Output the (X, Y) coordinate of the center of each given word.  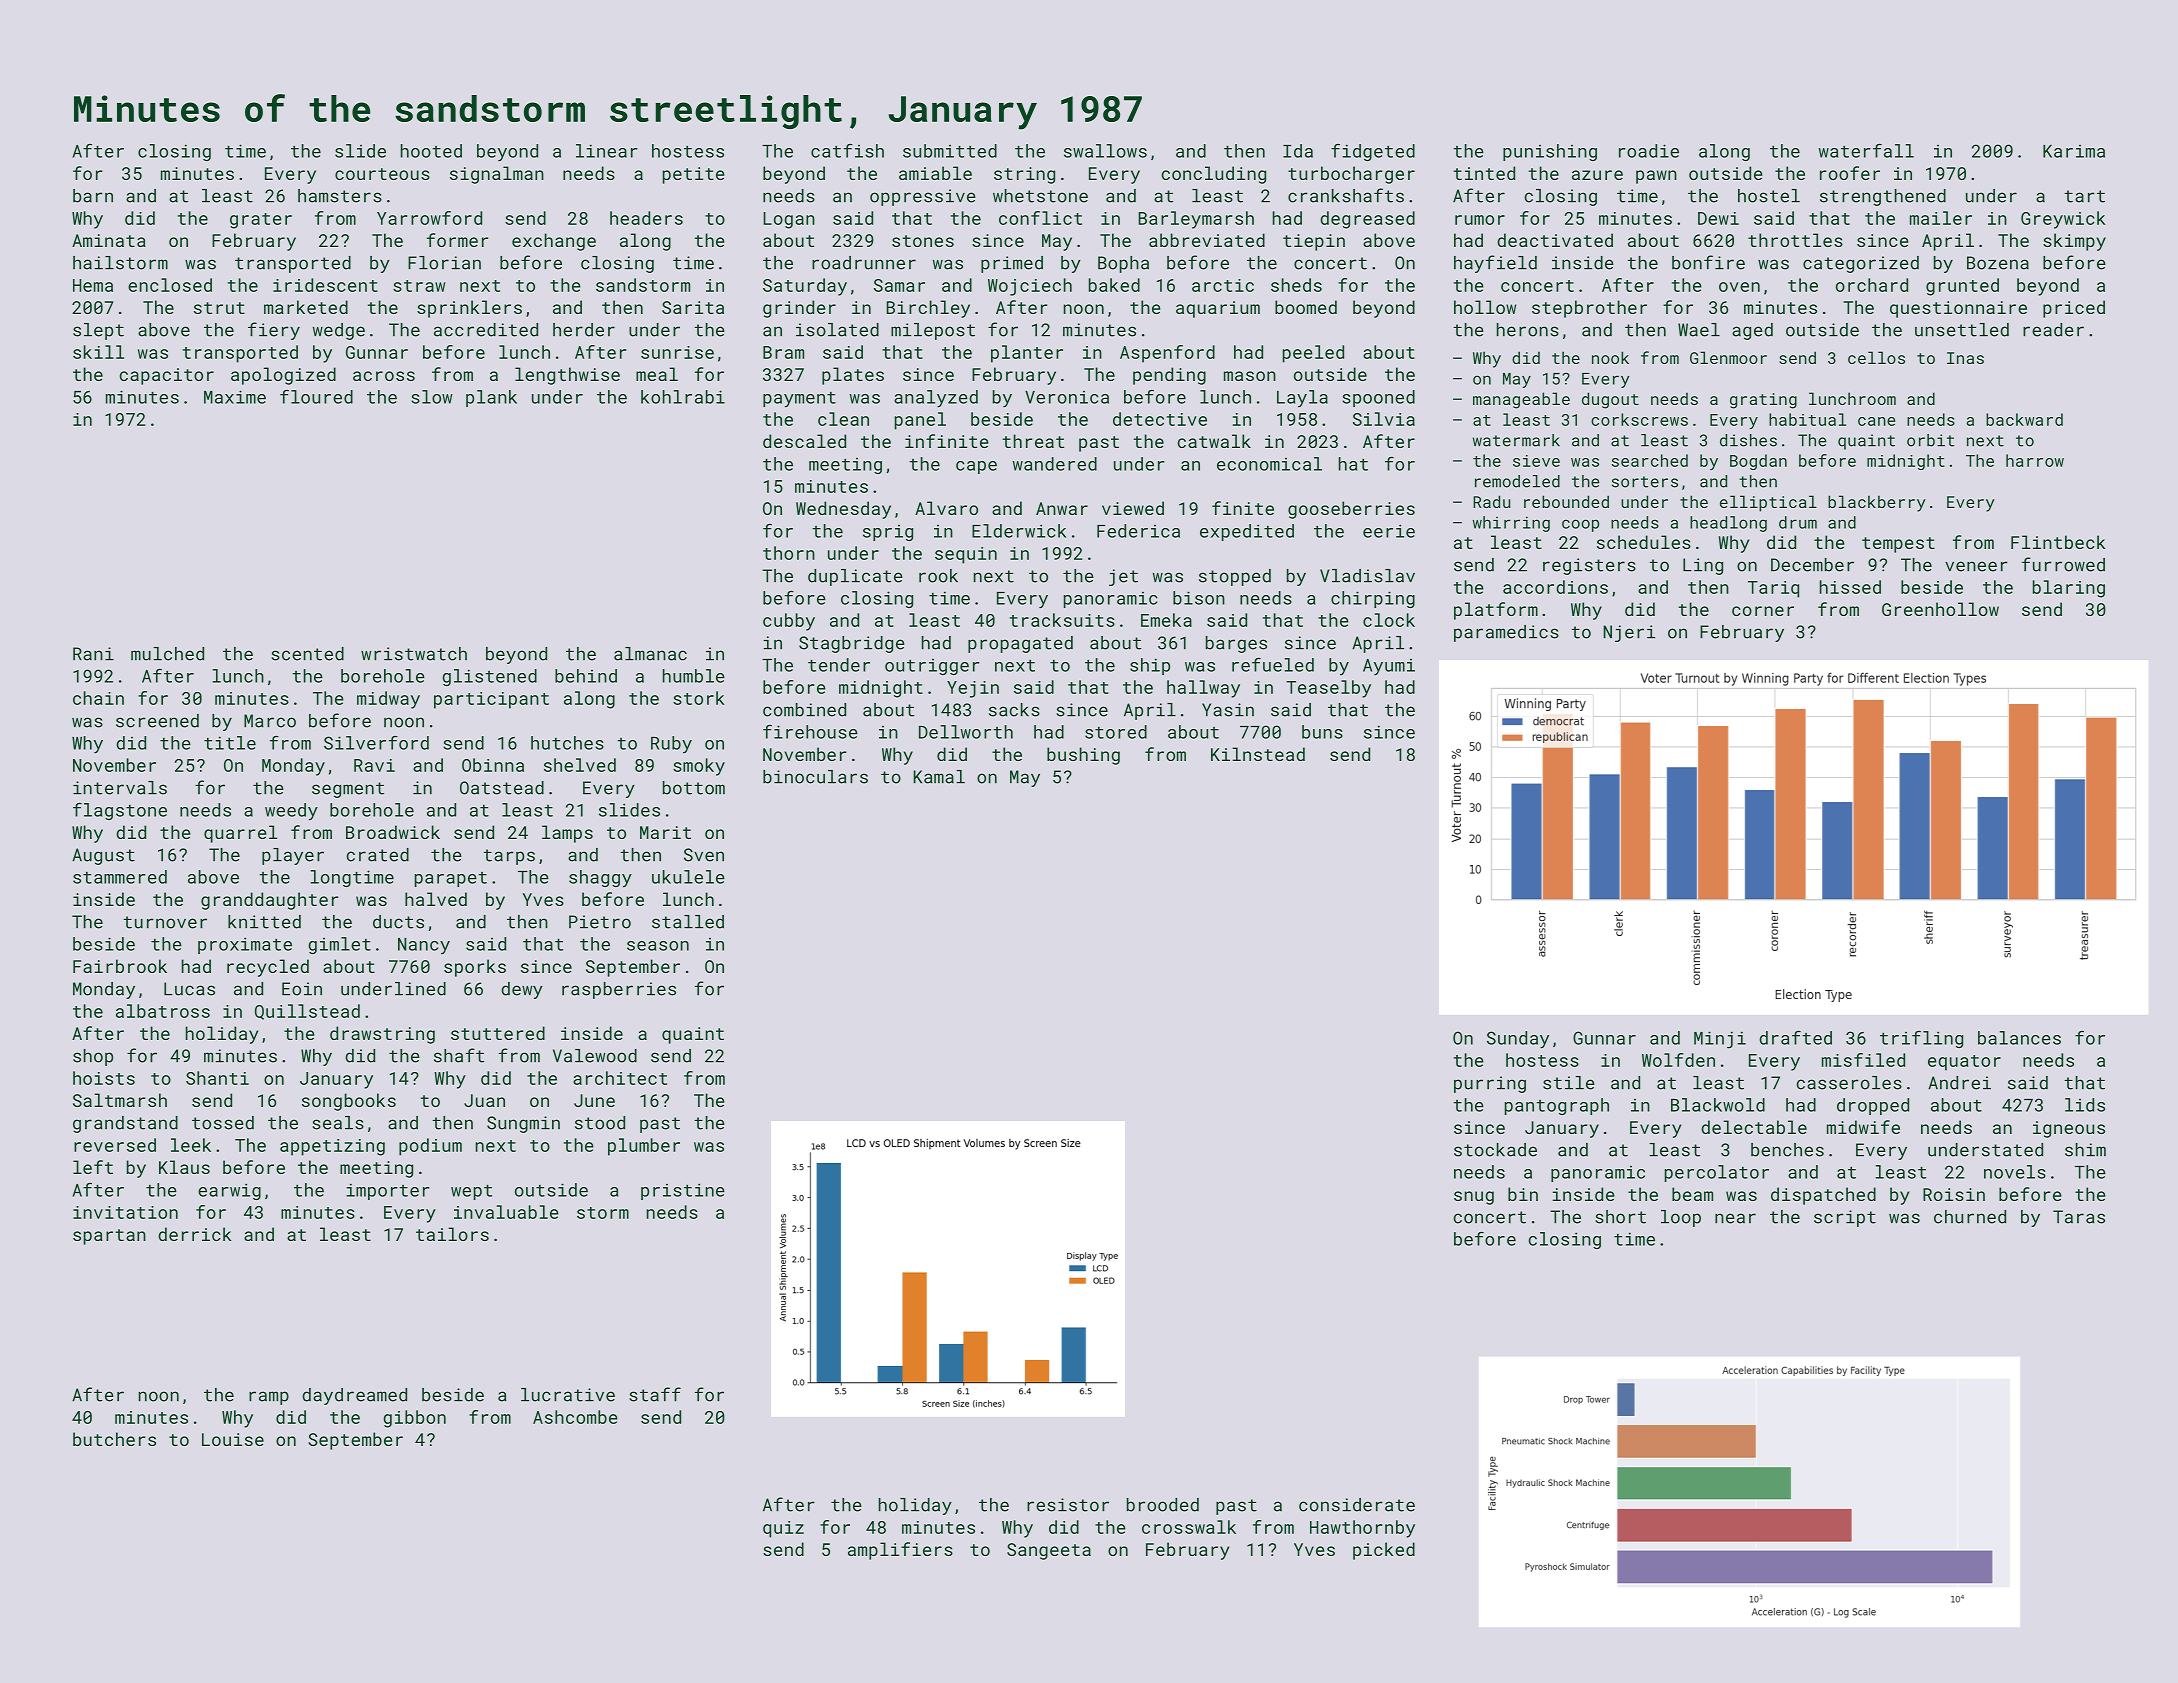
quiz (783, 1529)
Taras (2079, 1217)
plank (491, 398)
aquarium (1218, 309)
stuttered (498, 1033)
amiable (935, 173)
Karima (2074, 151)
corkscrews (1639, 419)
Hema (93, 285)
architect (620, 1078)
